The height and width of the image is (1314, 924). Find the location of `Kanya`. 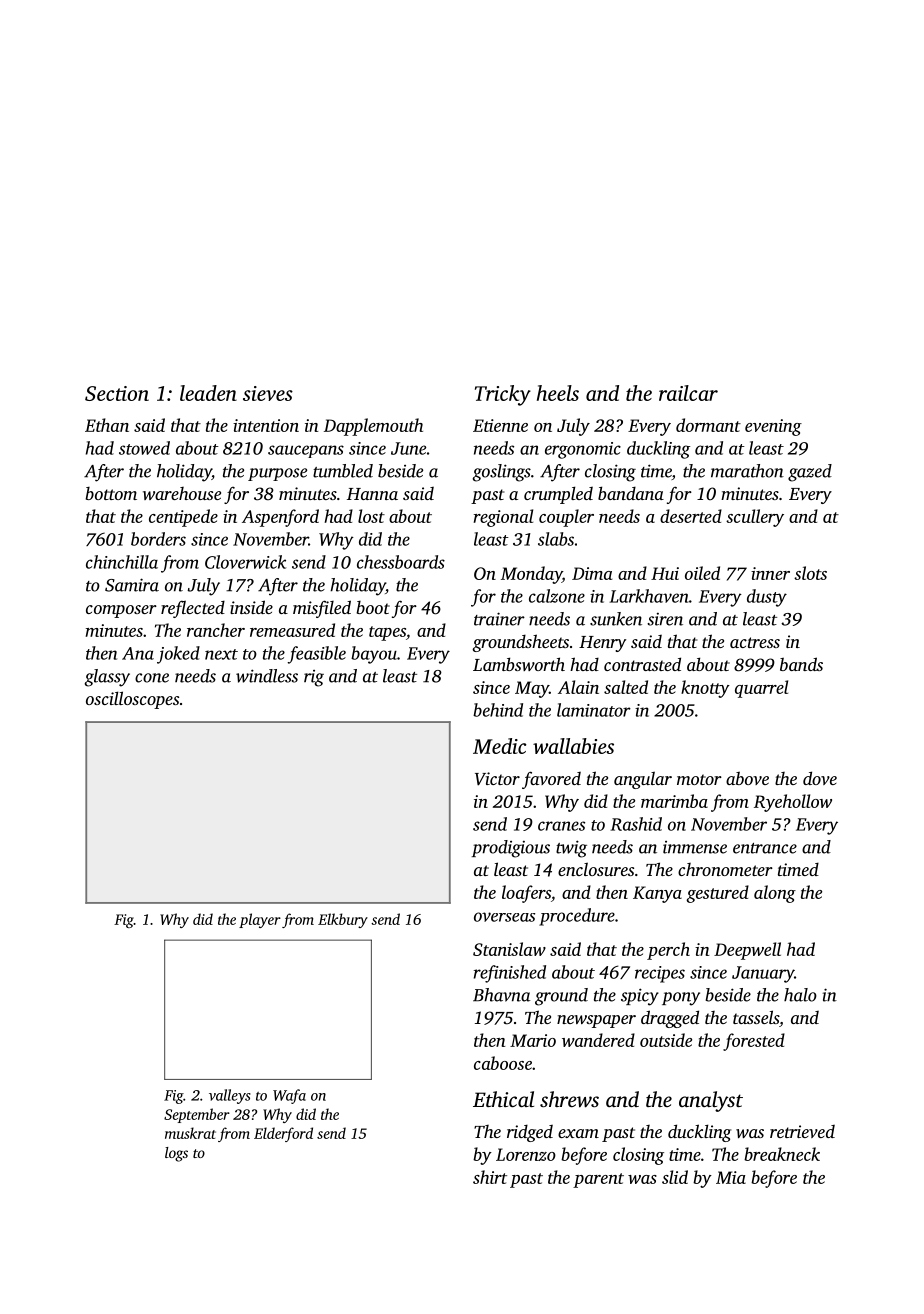

Kanya is located at coordinates (657, 894).
